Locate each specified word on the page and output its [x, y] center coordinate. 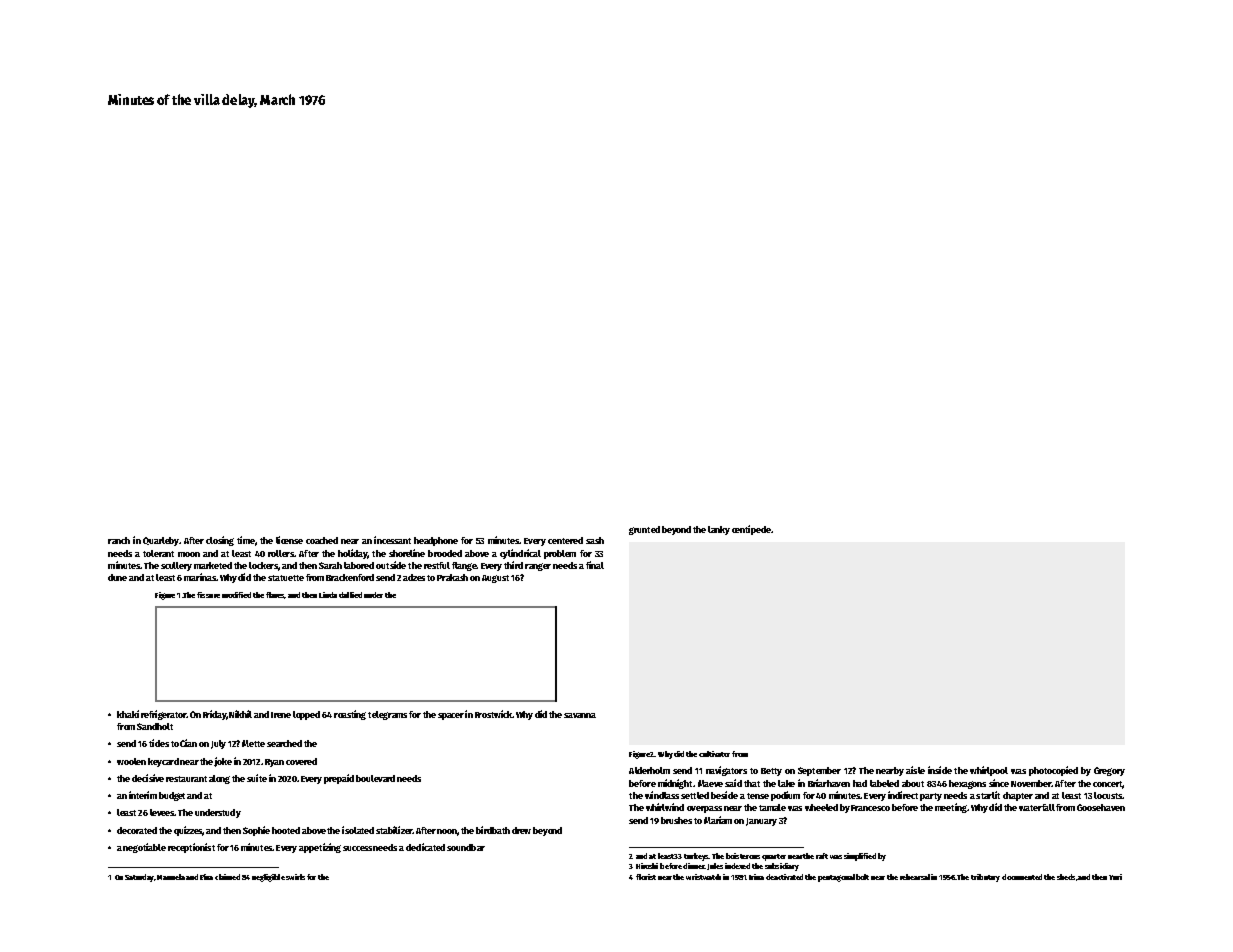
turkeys [696, 857]
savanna [580, 715]
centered [565, 540]
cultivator [714, 754]
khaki [128, 714]
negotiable [144, 848]
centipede [751, 530]
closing [220, 541]
